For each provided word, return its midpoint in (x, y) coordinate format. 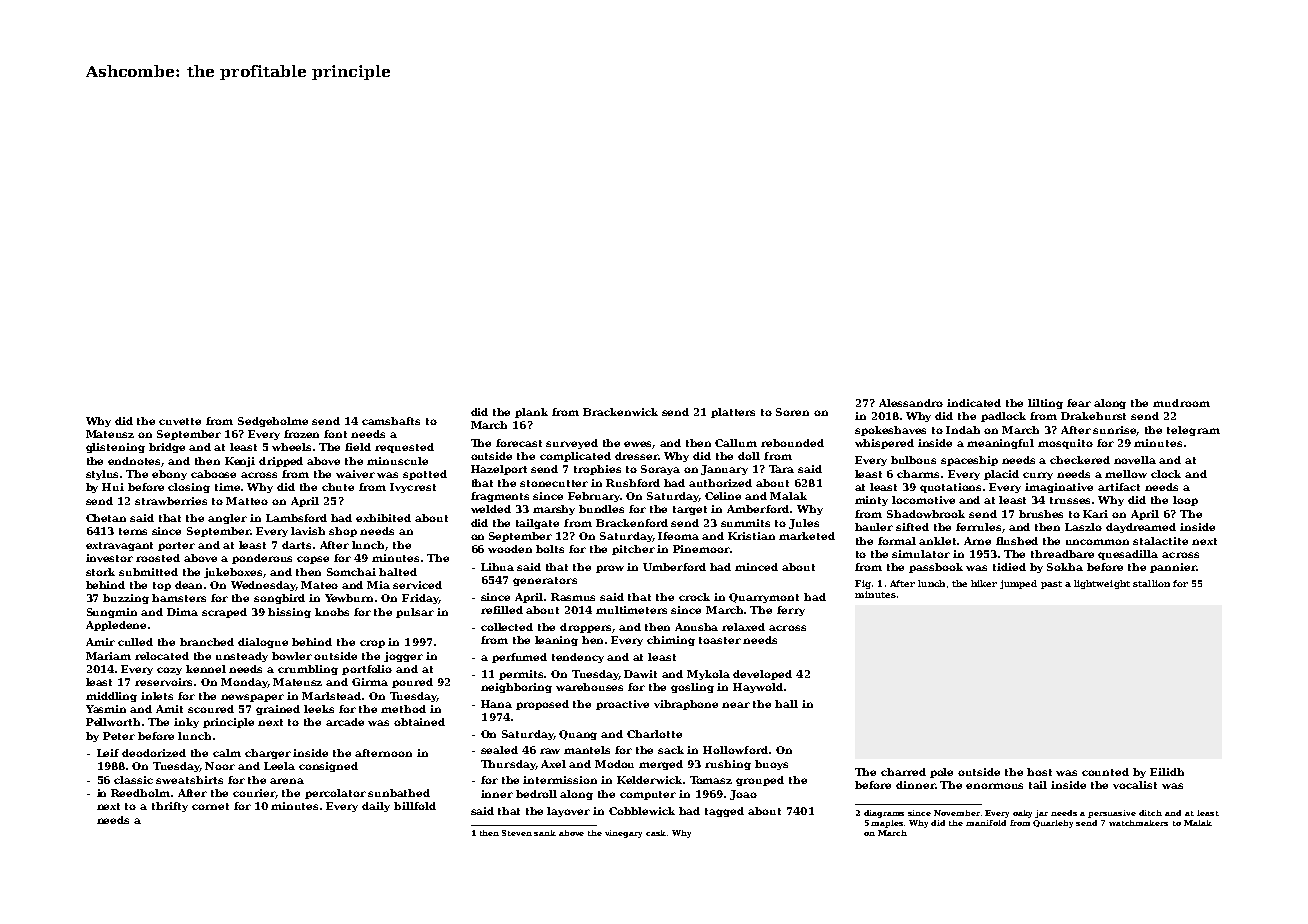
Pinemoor (701, 549)
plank (531, 413)
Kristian (751, 536)
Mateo (319, 585)
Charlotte (654, 734)
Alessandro (911, 403)
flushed (1017, 541)
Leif (108, 753)
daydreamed (1141, 528)
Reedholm (140, 793)
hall (786, 704)
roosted (158, 558)
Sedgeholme (273, 422)
